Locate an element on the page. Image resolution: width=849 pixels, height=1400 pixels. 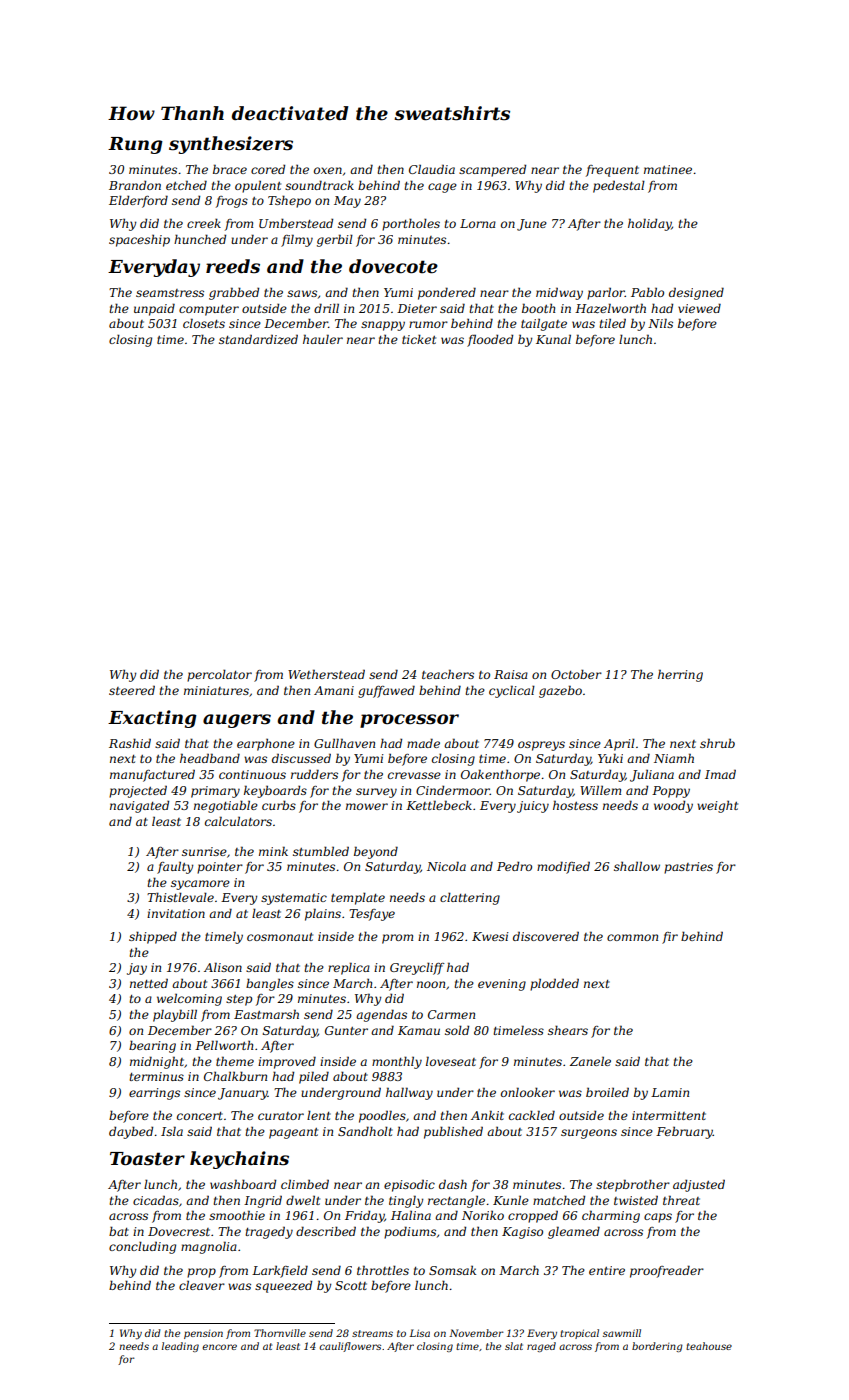
twisted is located at coordinates (636, 1200).
